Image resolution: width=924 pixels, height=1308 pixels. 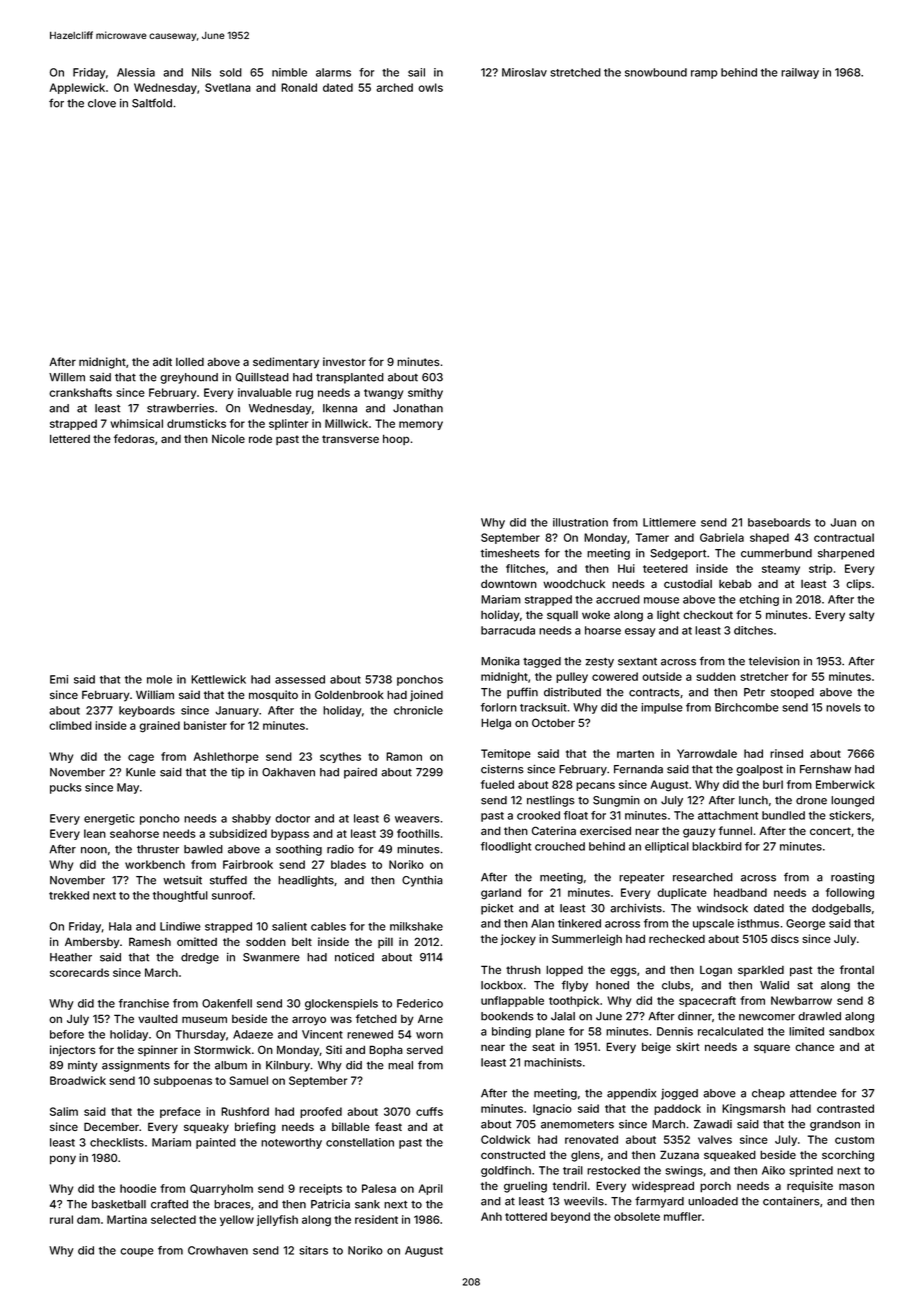 What do you see at coordinates (385, 942) in the screenshot?
I see `pill` at bounding box center [385, 942].
